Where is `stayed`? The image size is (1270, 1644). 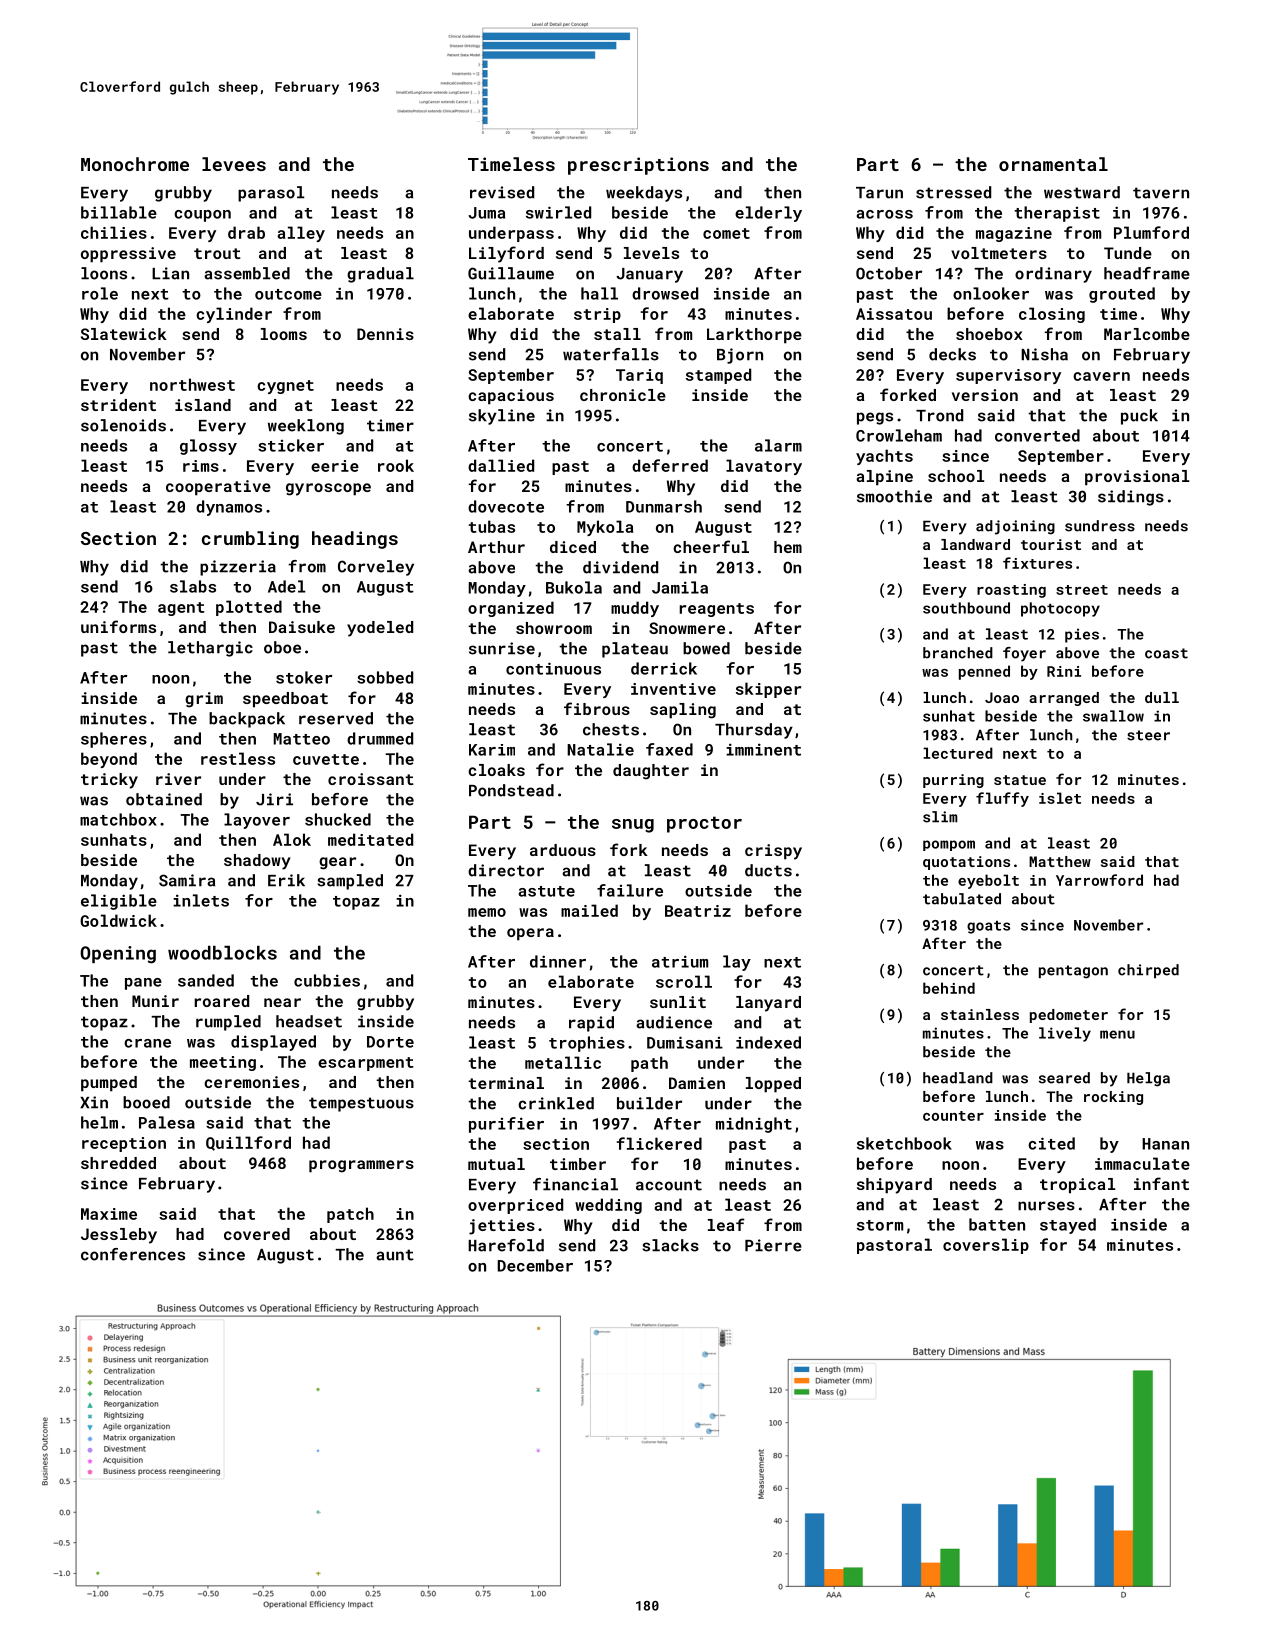
stayed is located at coordinates (1068, 1226).
